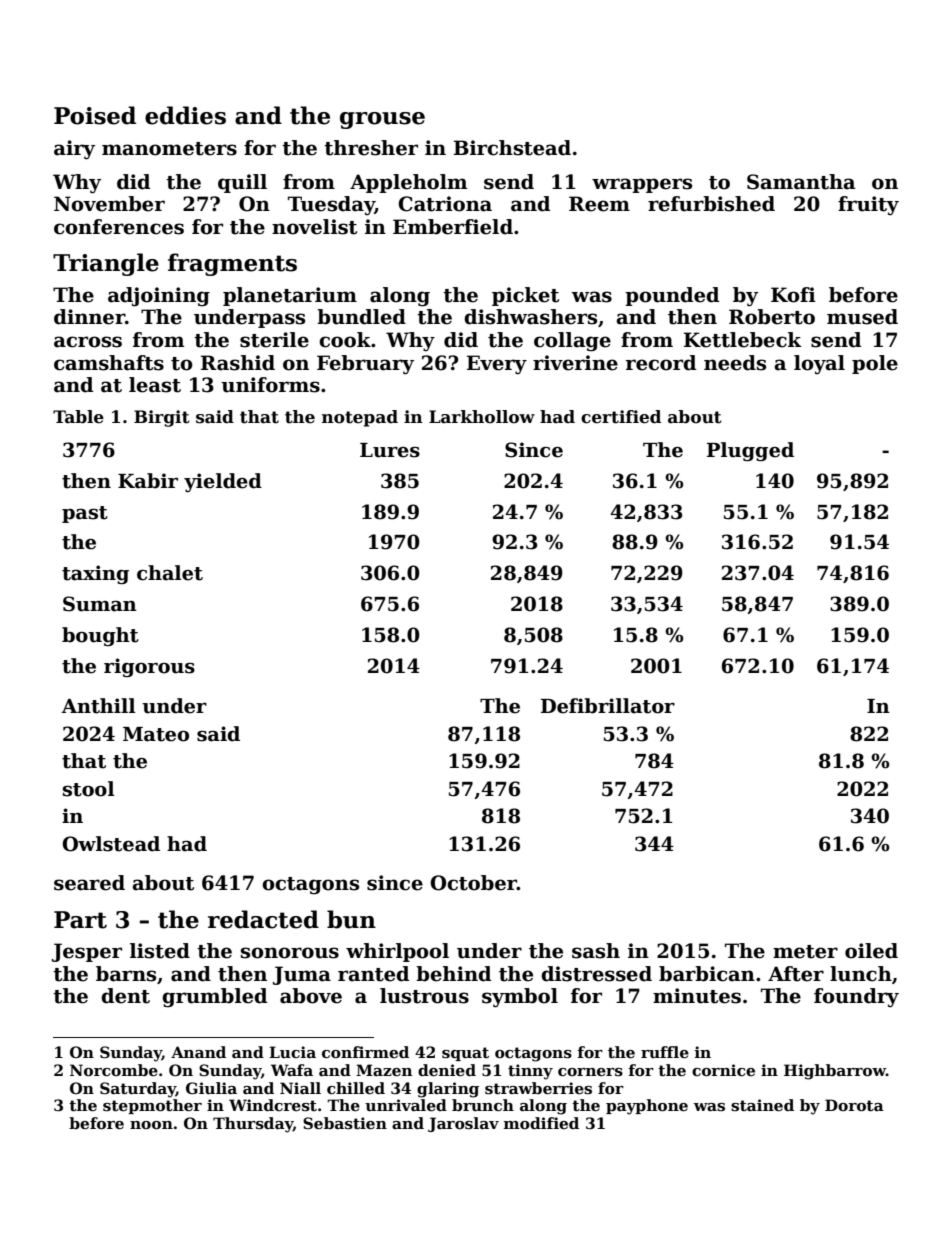  I want to click on Defibrillator, so click(608, 706).
